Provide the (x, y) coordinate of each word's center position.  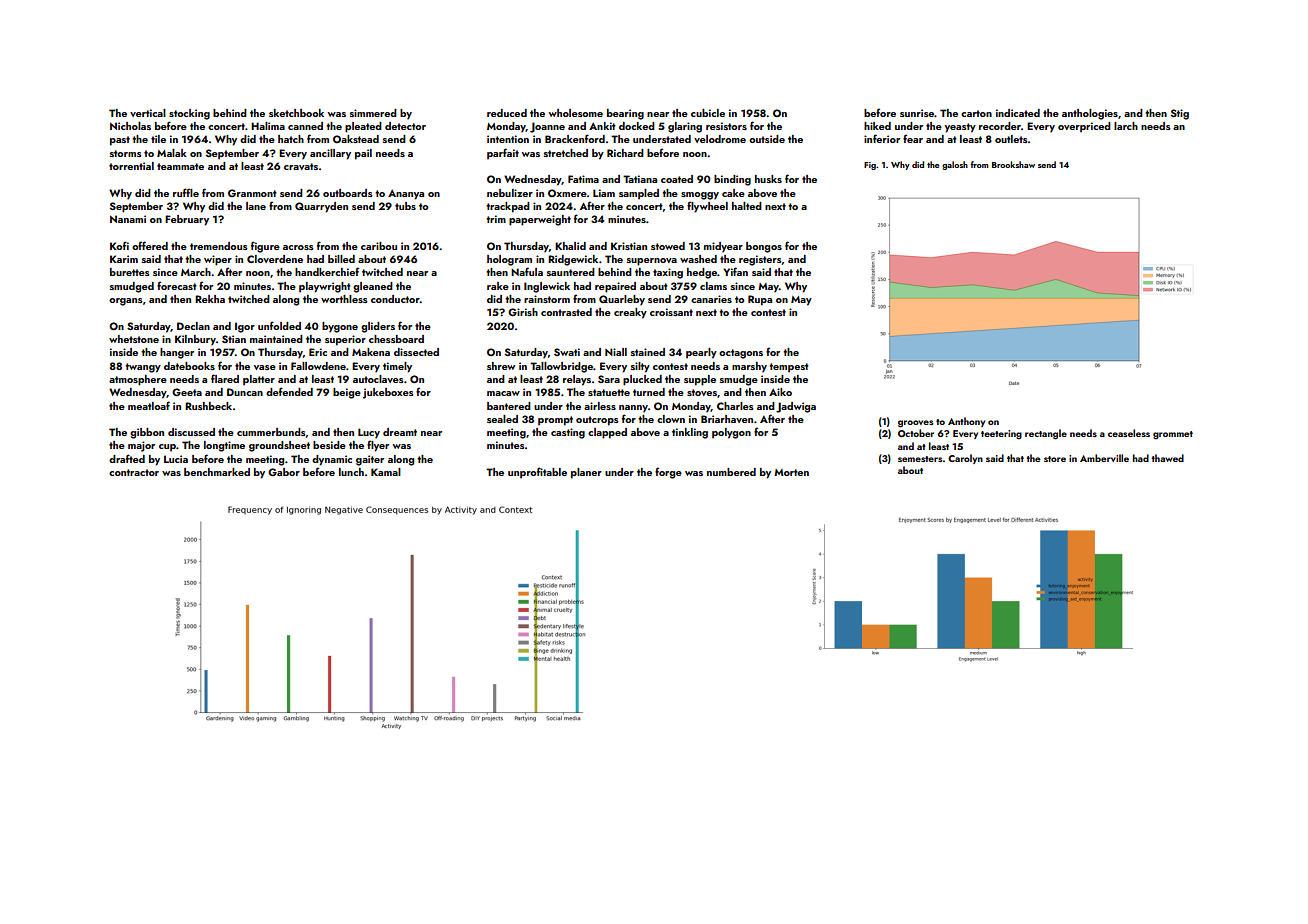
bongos (764, 247)
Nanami (128, 219)
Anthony (966, 422)
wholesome (576, 113)
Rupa (760, 300)
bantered (509, 406)
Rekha (210, 299)
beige (347, 393)
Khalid (570, 246)
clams (713, 286)
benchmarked (217, 472)
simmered (373, 113)
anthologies (1090, 114)
